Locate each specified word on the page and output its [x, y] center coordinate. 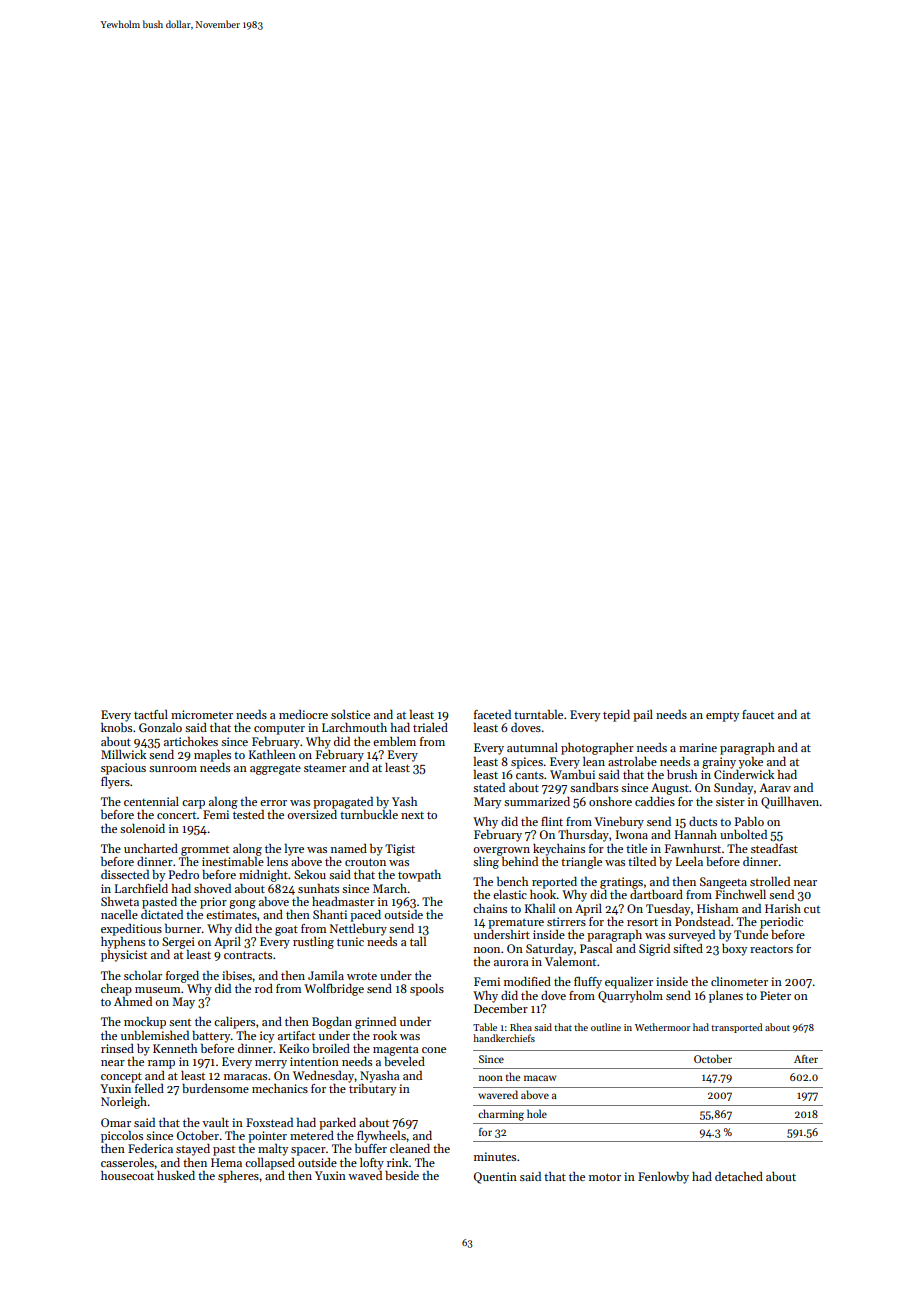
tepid [616, 716]
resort [642, 922]
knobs [116, 727]
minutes [495, 1156]
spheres [238, 1177]
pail [643, 716]
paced [365, 916]
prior [213, 903]
